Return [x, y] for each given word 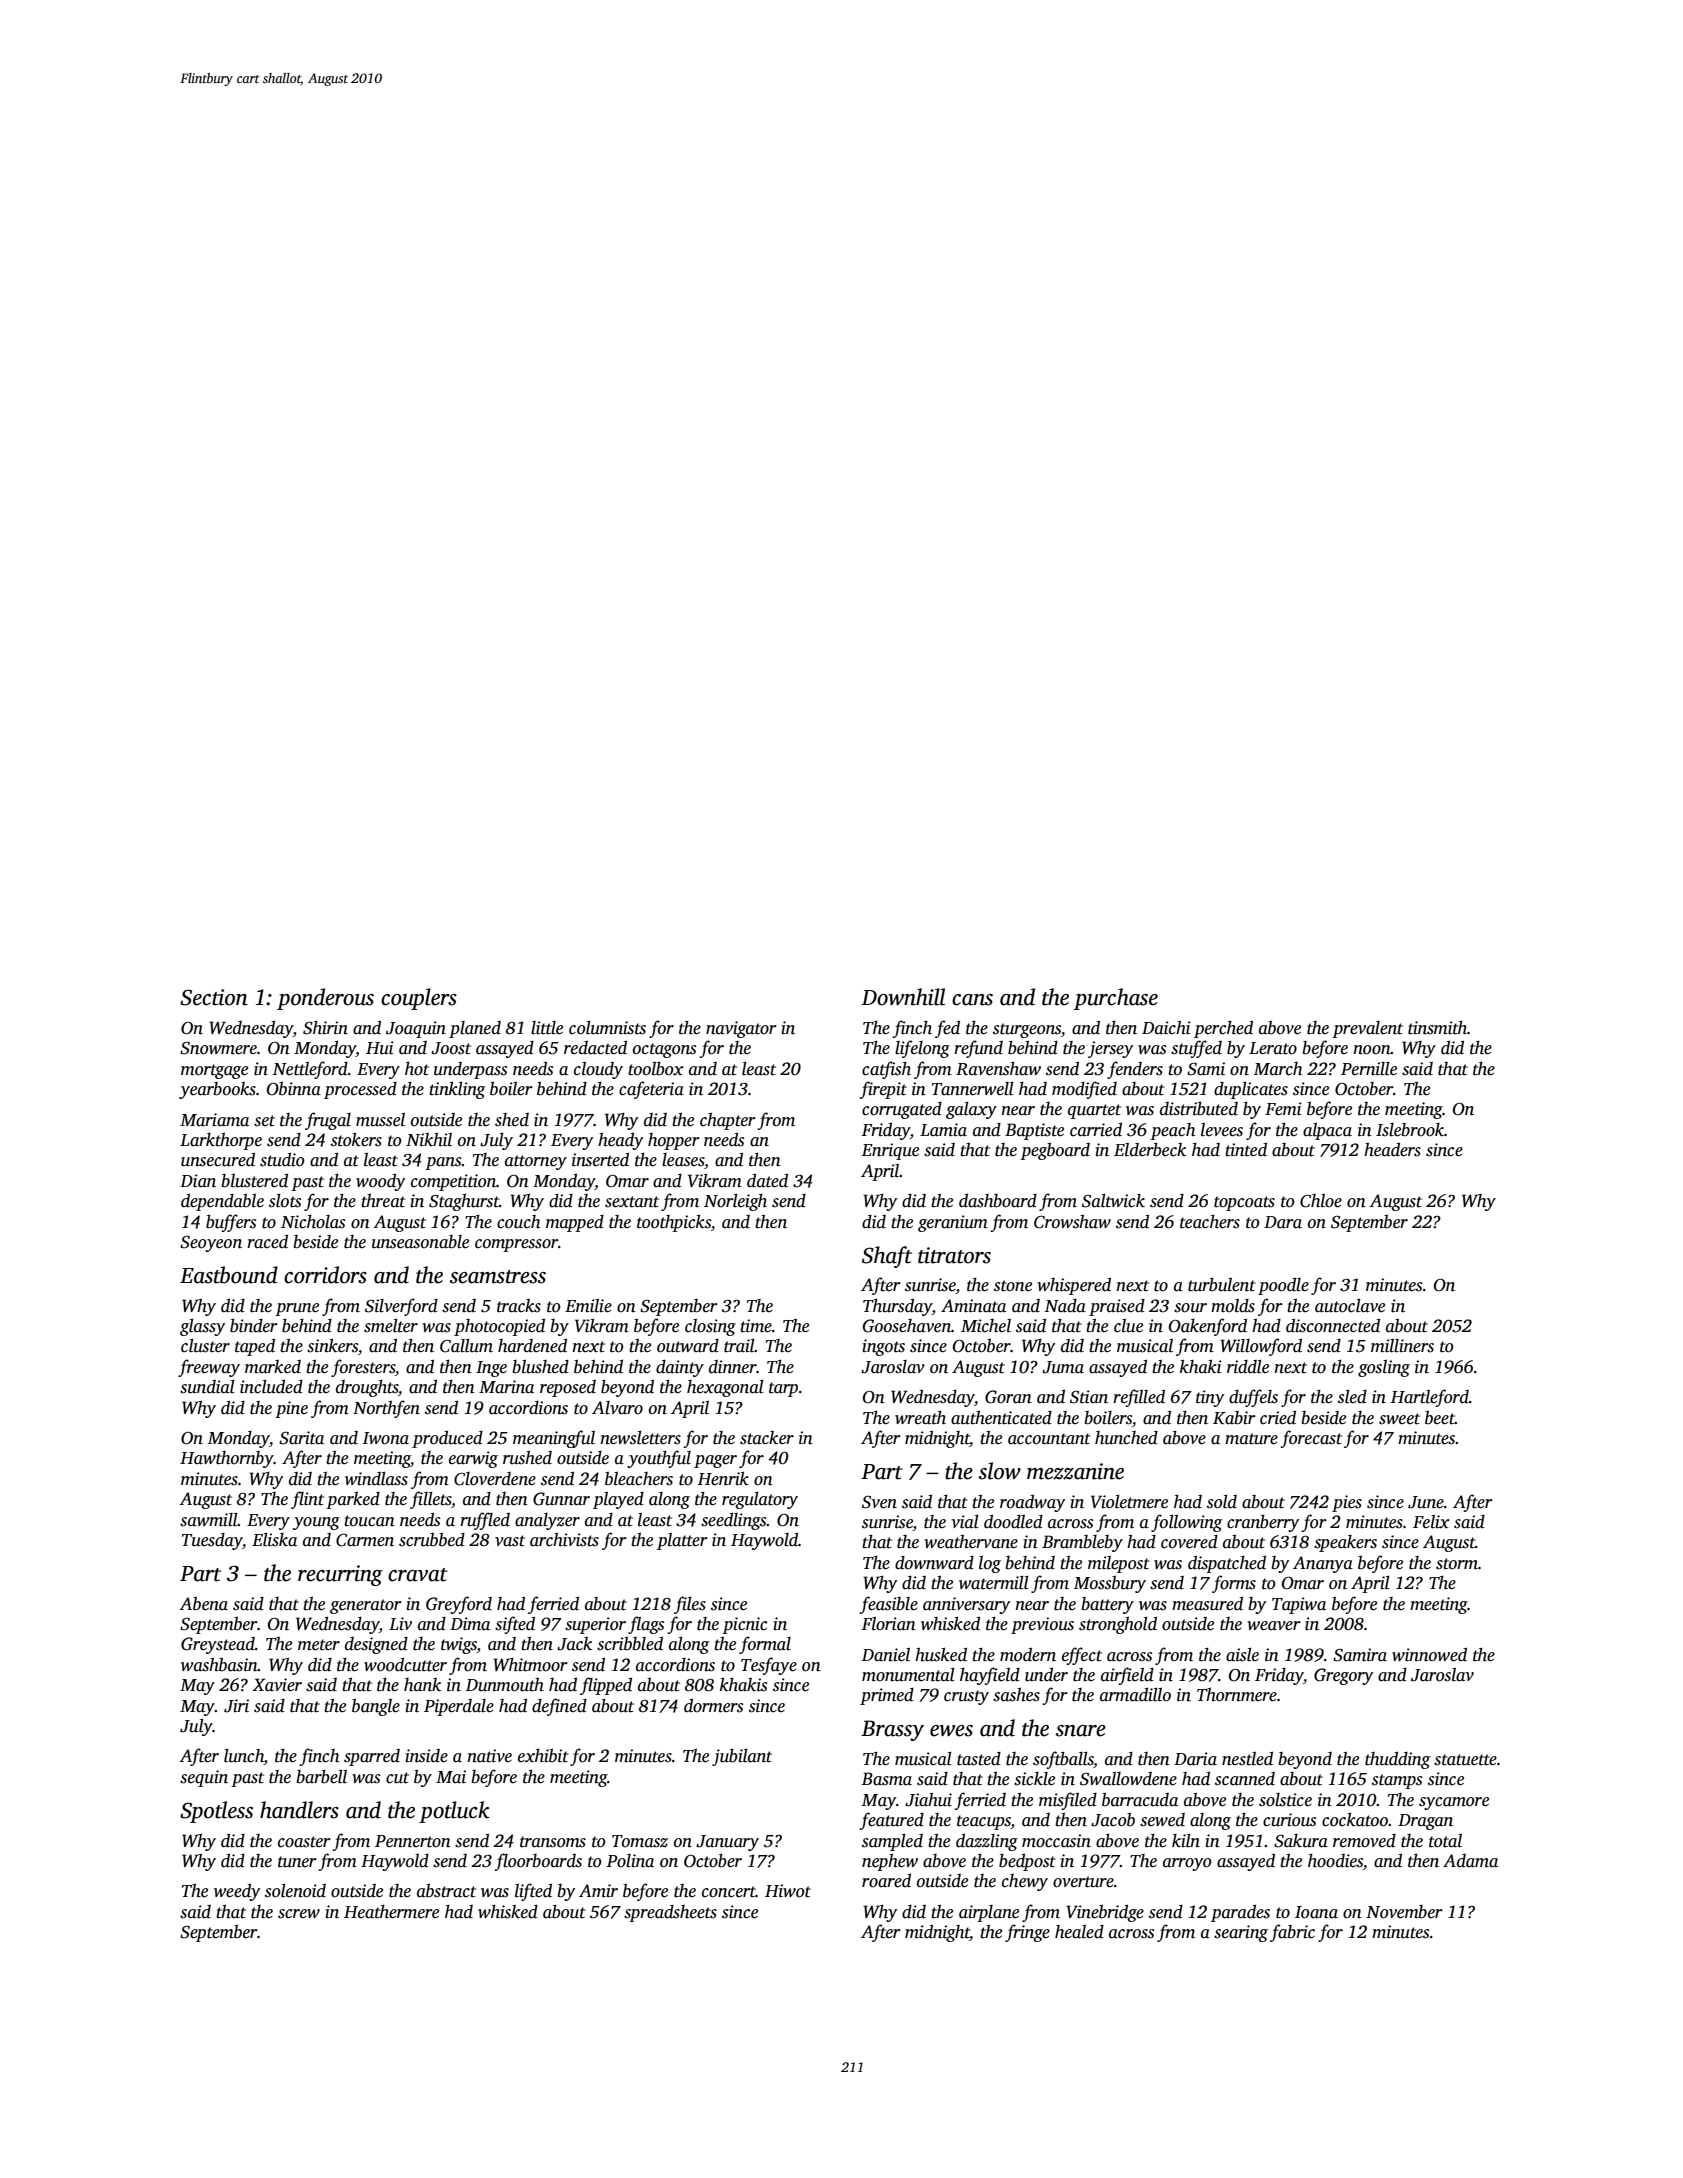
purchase [1116, 999]
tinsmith [1437, 1028]
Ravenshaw [998, 1069]
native [489, 1756]
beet [1440, 1418]
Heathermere [391, 1912]
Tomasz [640, 1841]
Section [214, 997]
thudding [1397, 1760]
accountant [1049, 1439]
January [727, 1843]
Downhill [903, 997]
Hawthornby [227, 1459]
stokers [356, 1140]
